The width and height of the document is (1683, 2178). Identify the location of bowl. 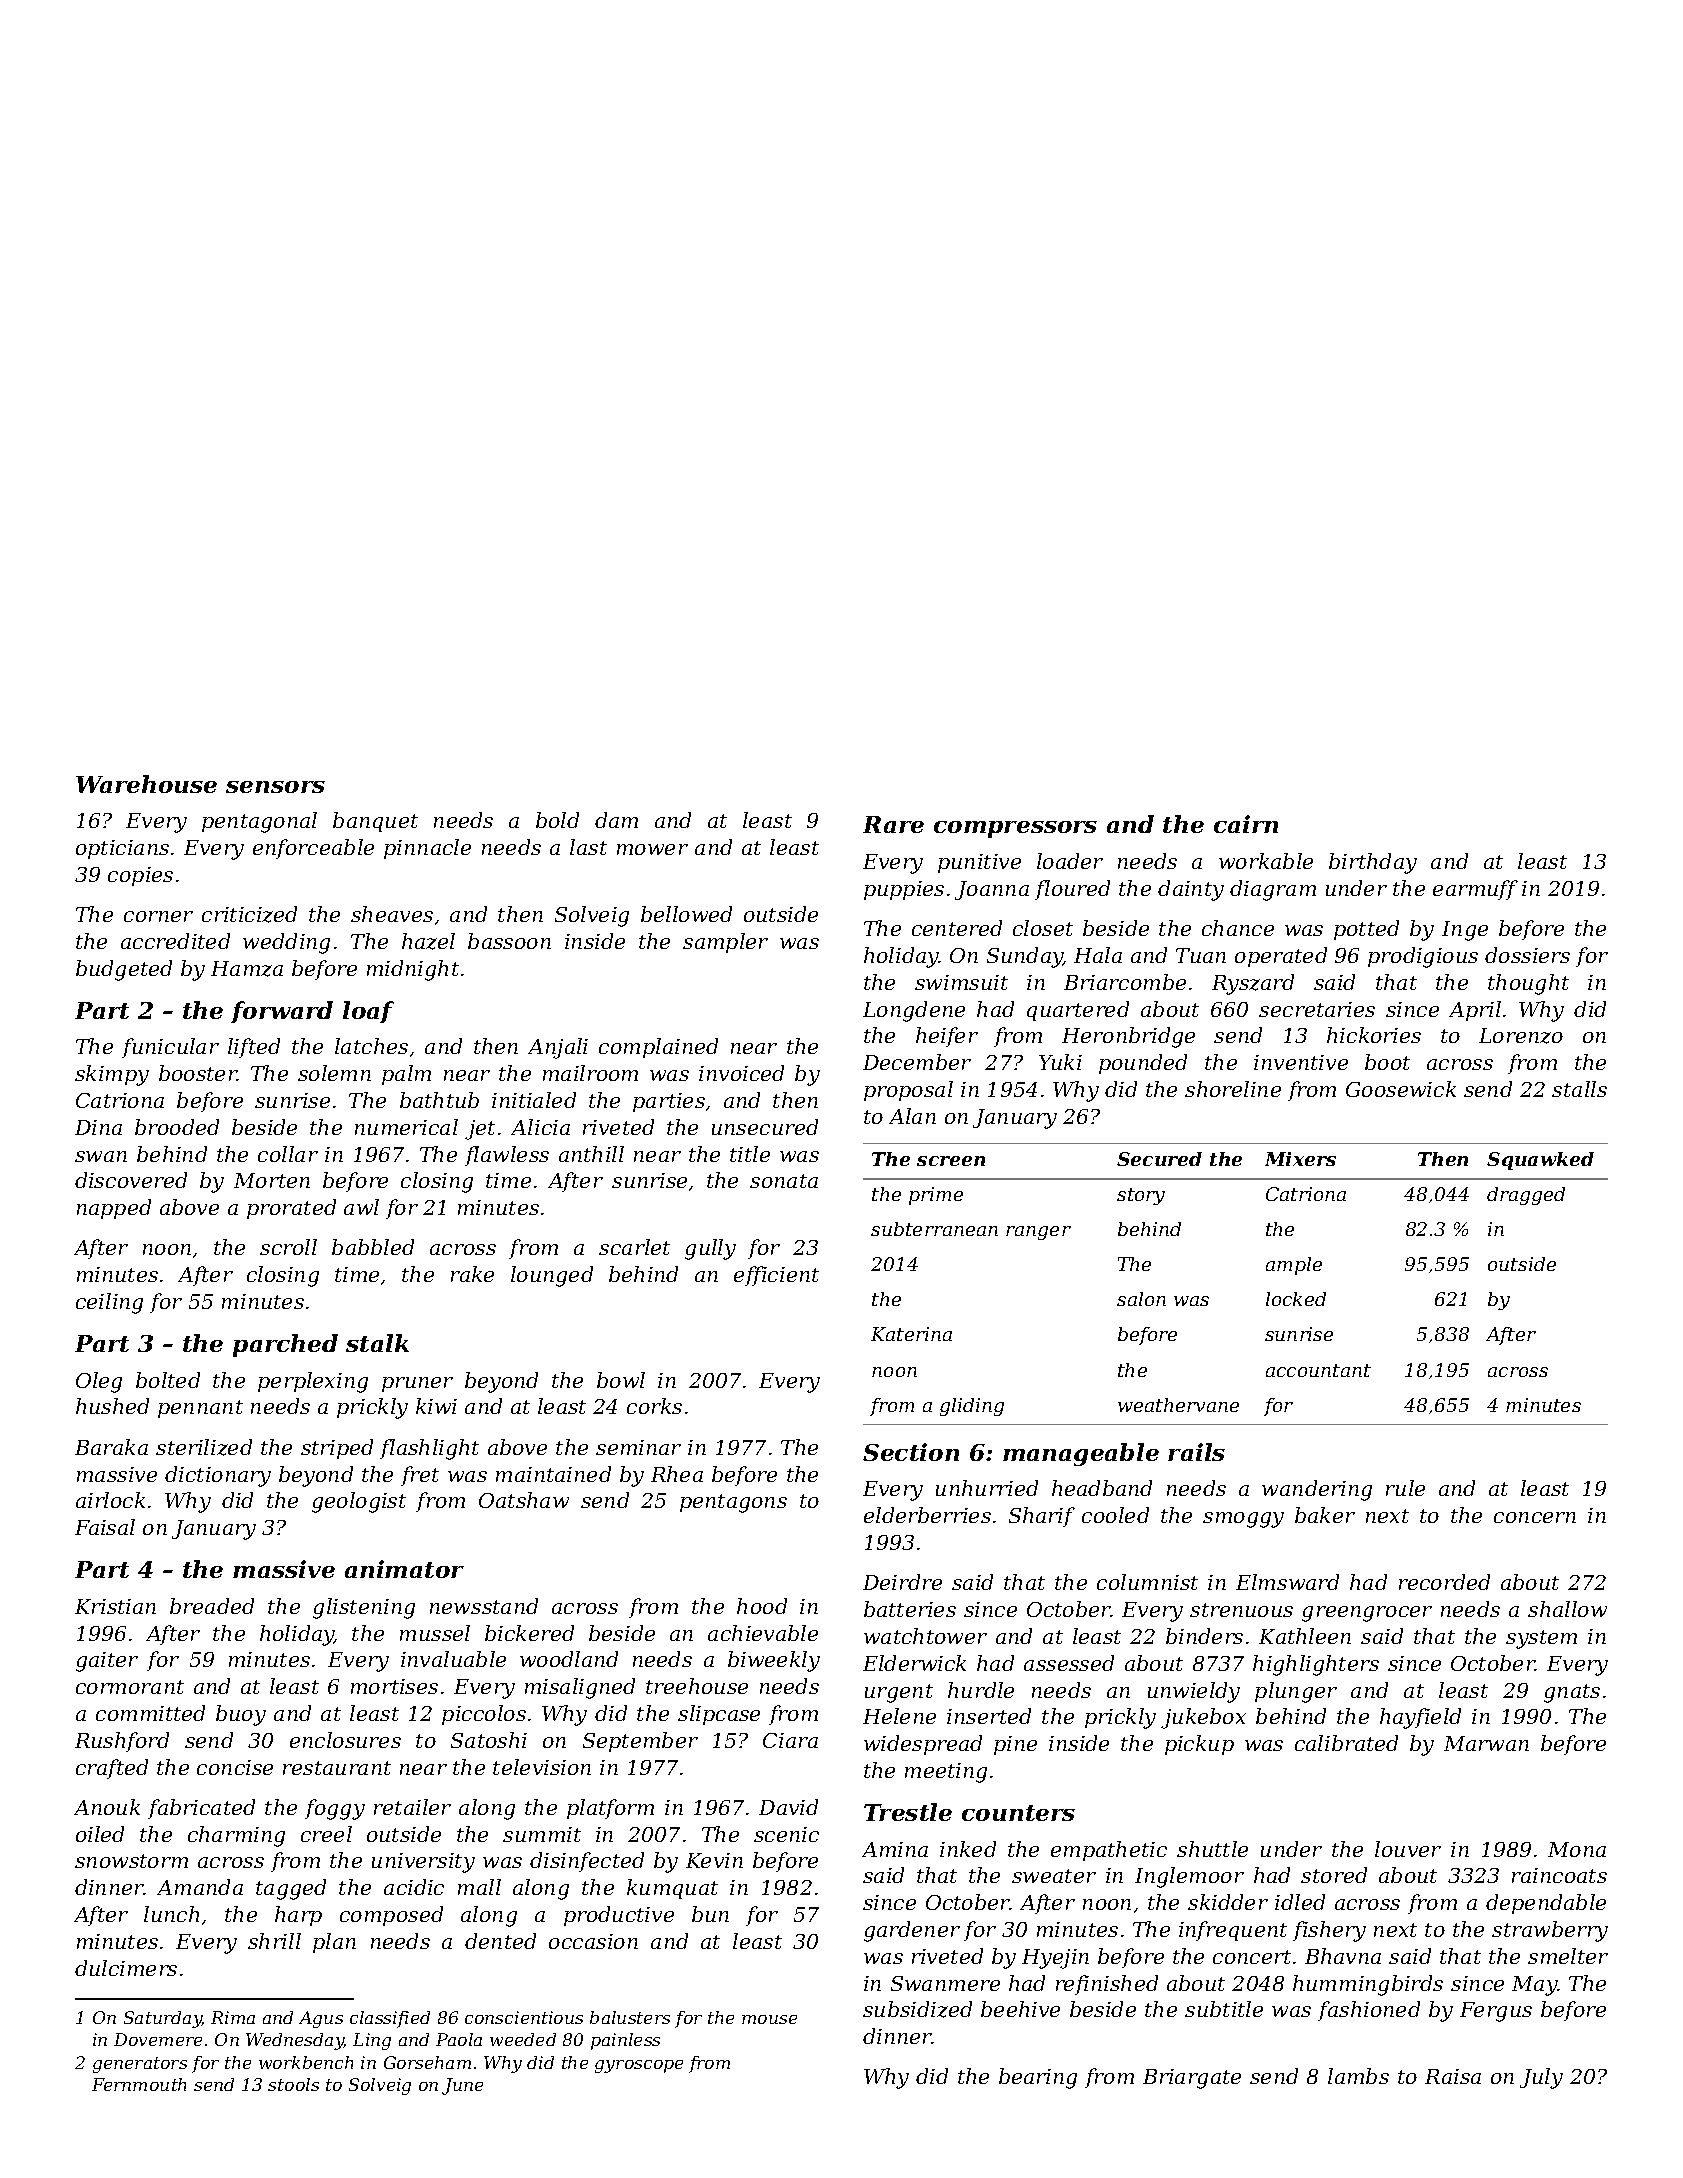
(621, 1380).
